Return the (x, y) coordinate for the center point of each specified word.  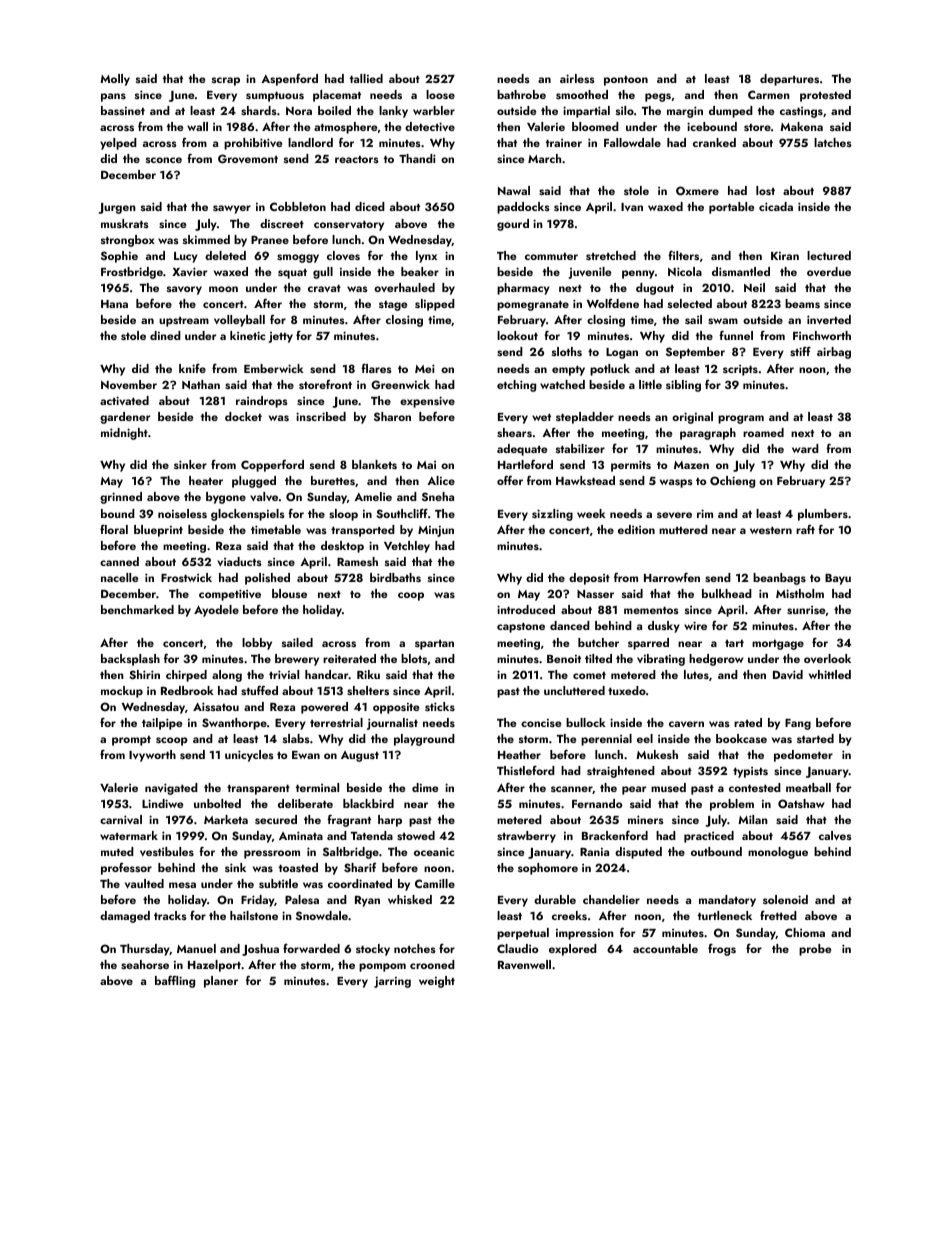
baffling (175, 981)
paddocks (523, 208)
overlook (827, 658)
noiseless (182, 513)
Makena (801, 126)
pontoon (626, 81)
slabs (296, 738)
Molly (115, 80)
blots (414, 658)
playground (424, 740)
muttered (683, 529)
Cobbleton (298, 206)
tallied (366, 78)
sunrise (806, 610)
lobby (257, 644)
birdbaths (395, 577)
